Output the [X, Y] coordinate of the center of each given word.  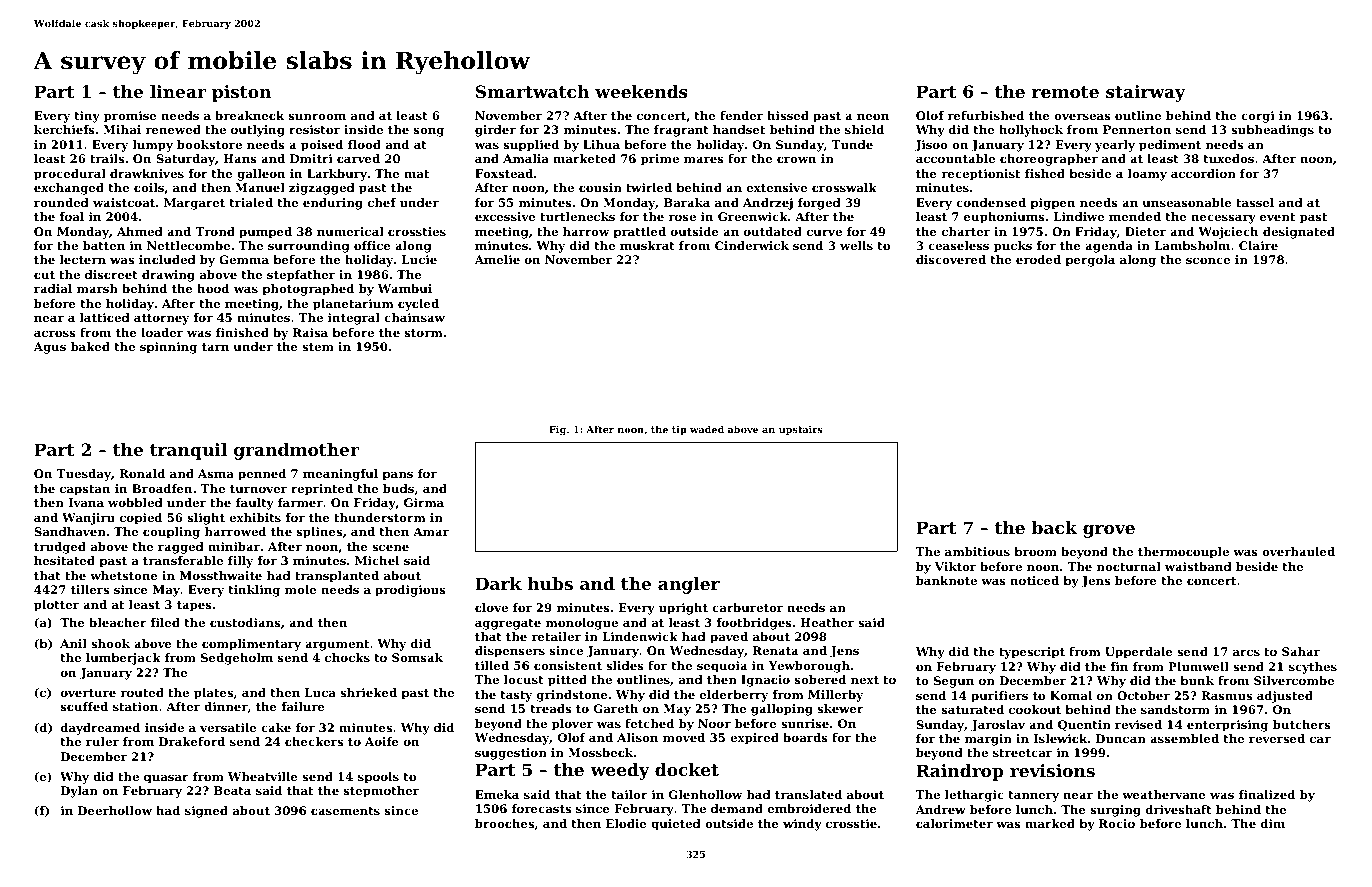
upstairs [800, 430]
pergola [1090, 261]
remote [1065, 92]
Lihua [601, 144]
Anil [73, 643]
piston [241, 93]
